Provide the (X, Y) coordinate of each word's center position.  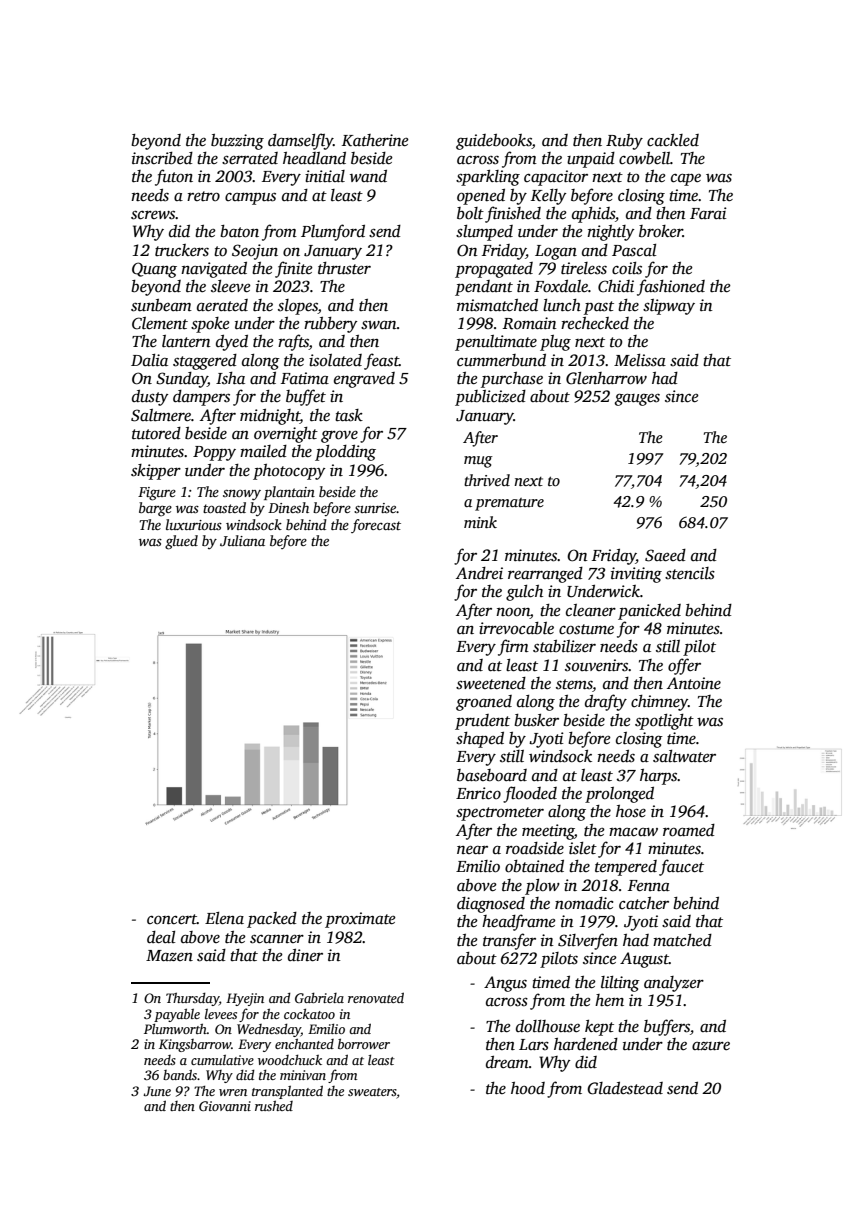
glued (181, 542)
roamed (689, 830)
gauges (637, 399)
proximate (360, 920)
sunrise (375, 508)
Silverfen (588, 941)
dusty (150, 398)
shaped (480, 740)
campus (250, 198)
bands (180, 1074)
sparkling (488, 178)
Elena (224, 918)
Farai (708, 213)
